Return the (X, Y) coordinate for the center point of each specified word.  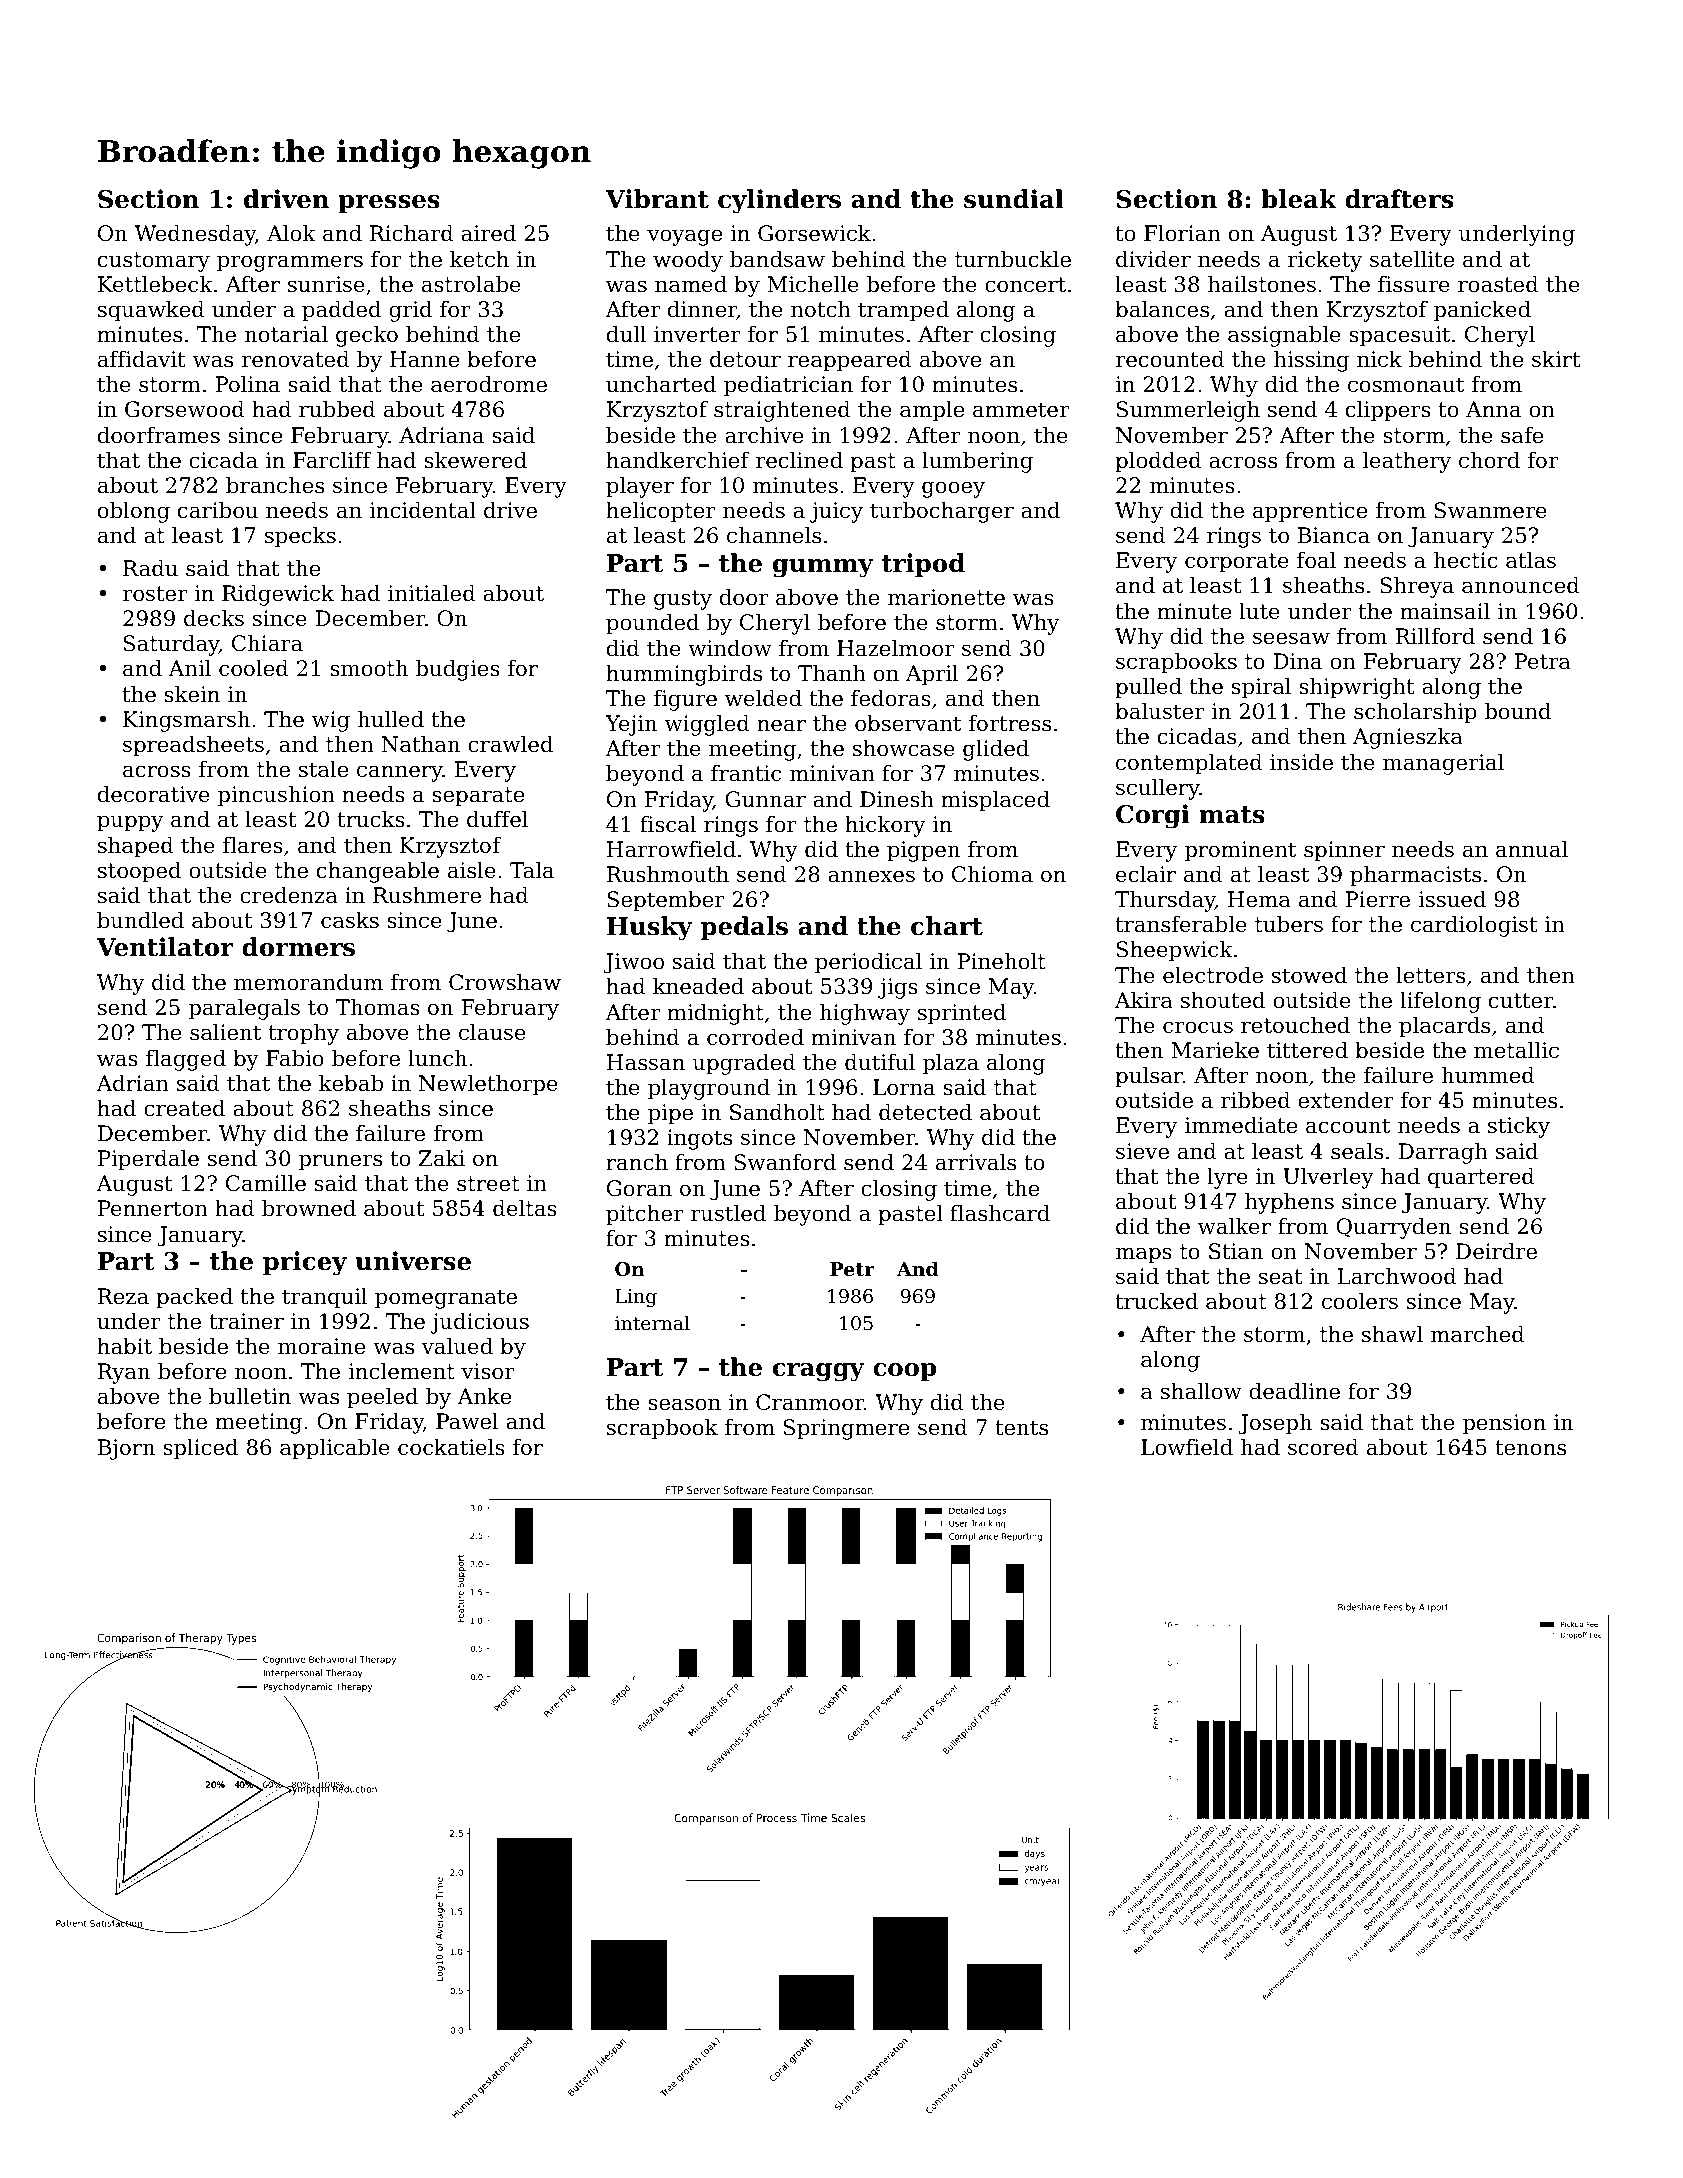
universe (413, 1261)
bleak (1299, 199)
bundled (140, 920)
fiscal (668, 824)
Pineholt (1001, 961)
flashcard (1000, 1213)
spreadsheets (193, 746)
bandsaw (777, 259)
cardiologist (1474, 926)
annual (1532, 849)
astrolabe (471, 284)
